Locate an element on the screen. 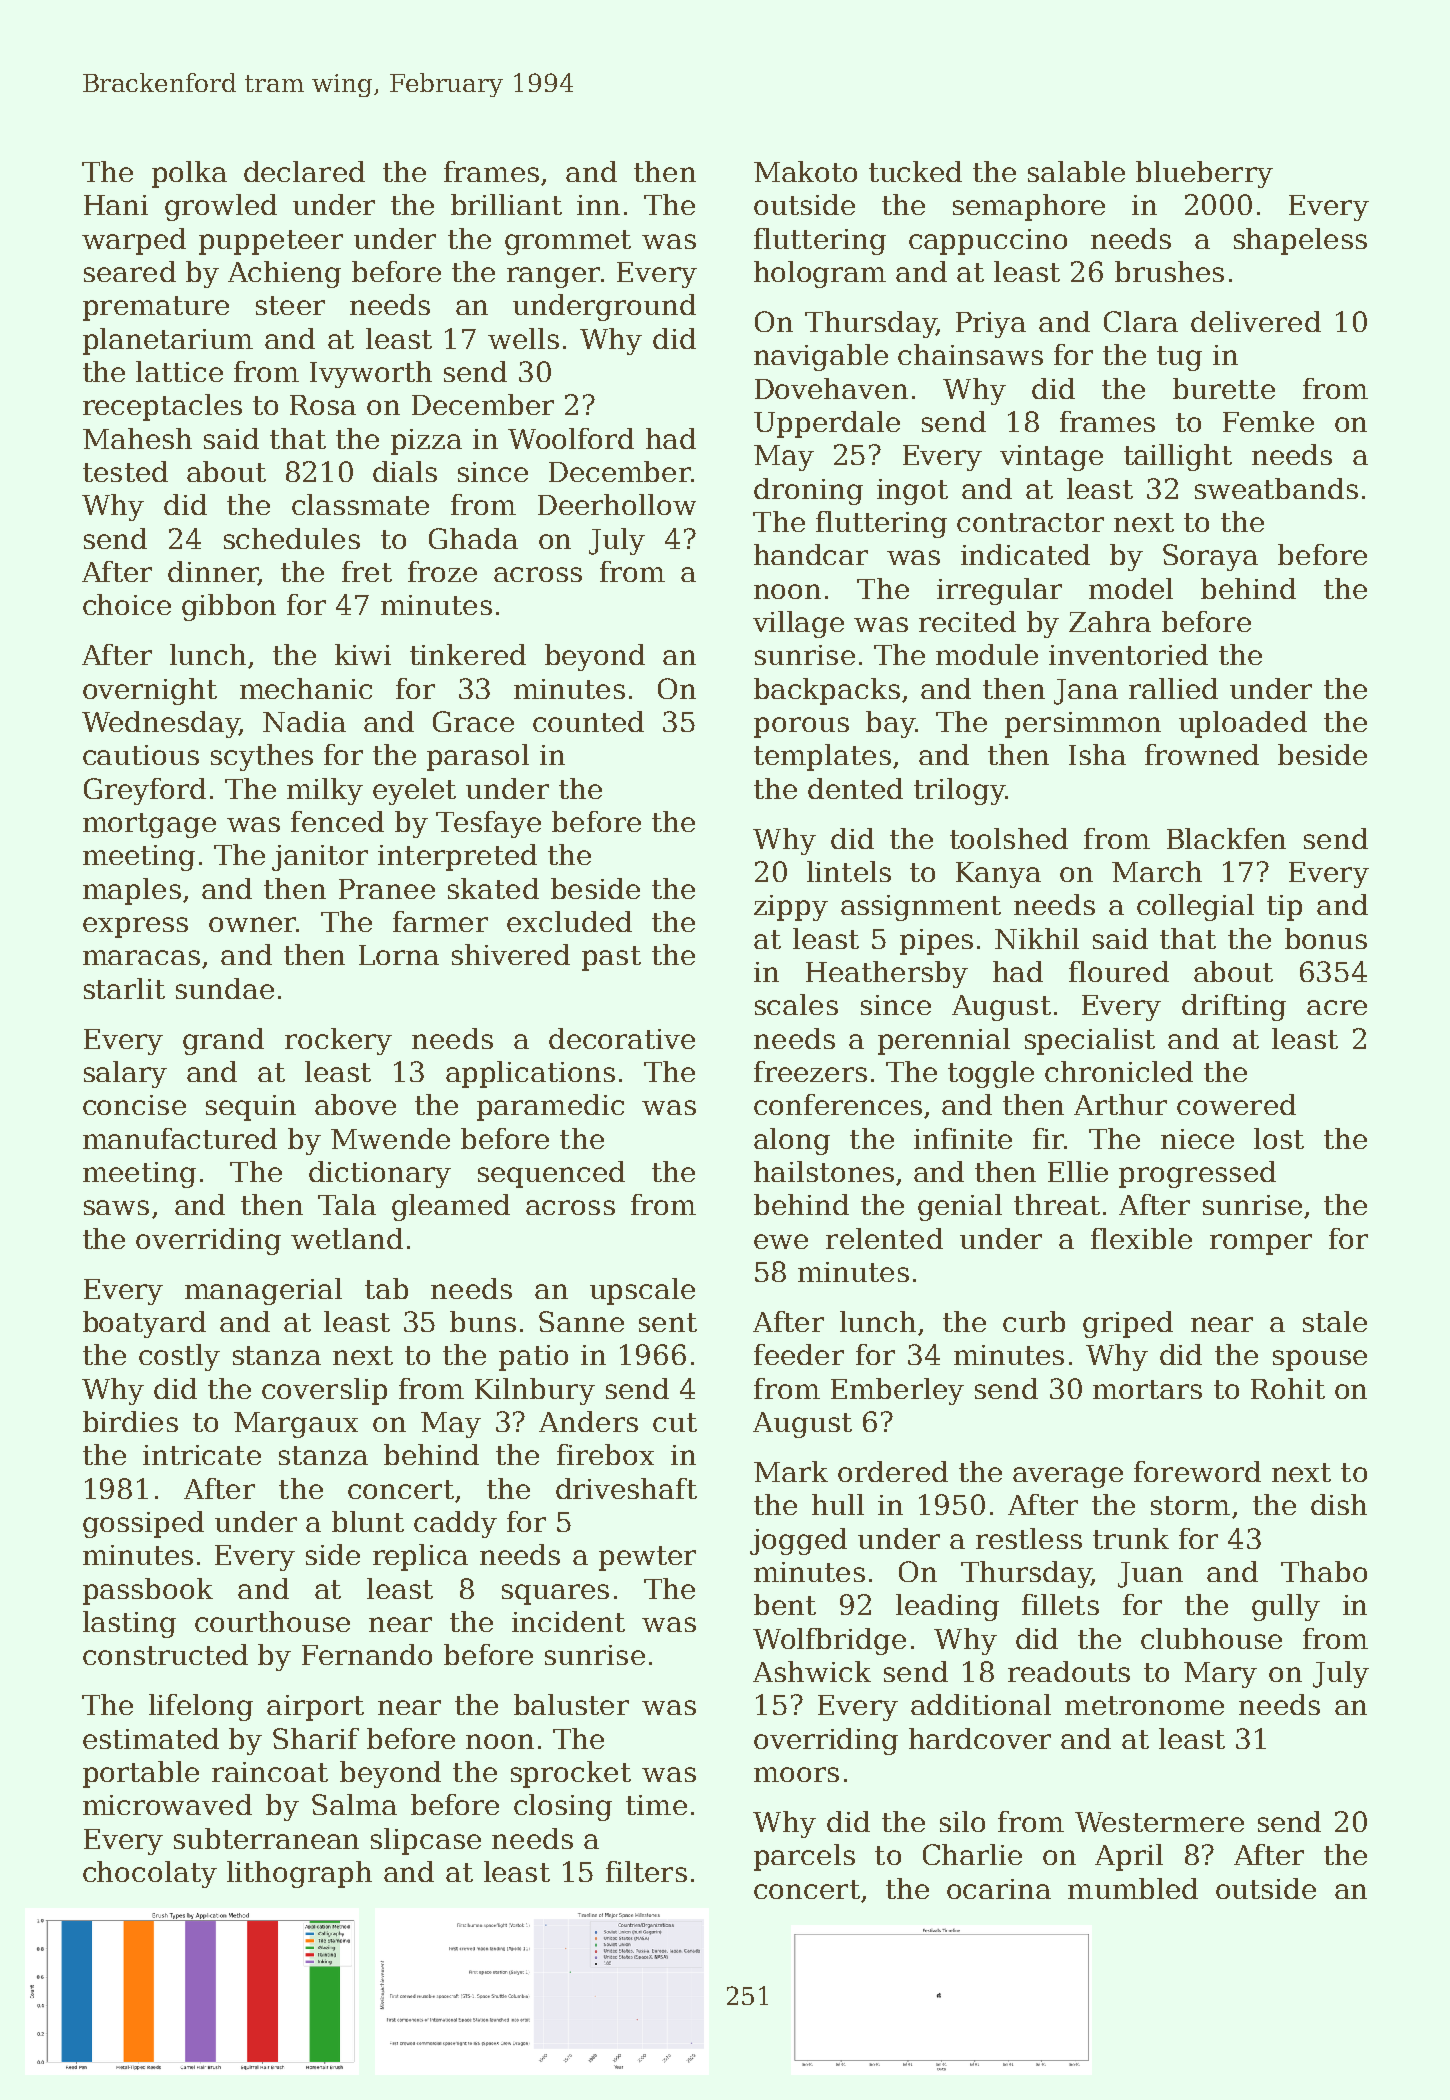  Upperdale is located at coordinates (827, 424).
